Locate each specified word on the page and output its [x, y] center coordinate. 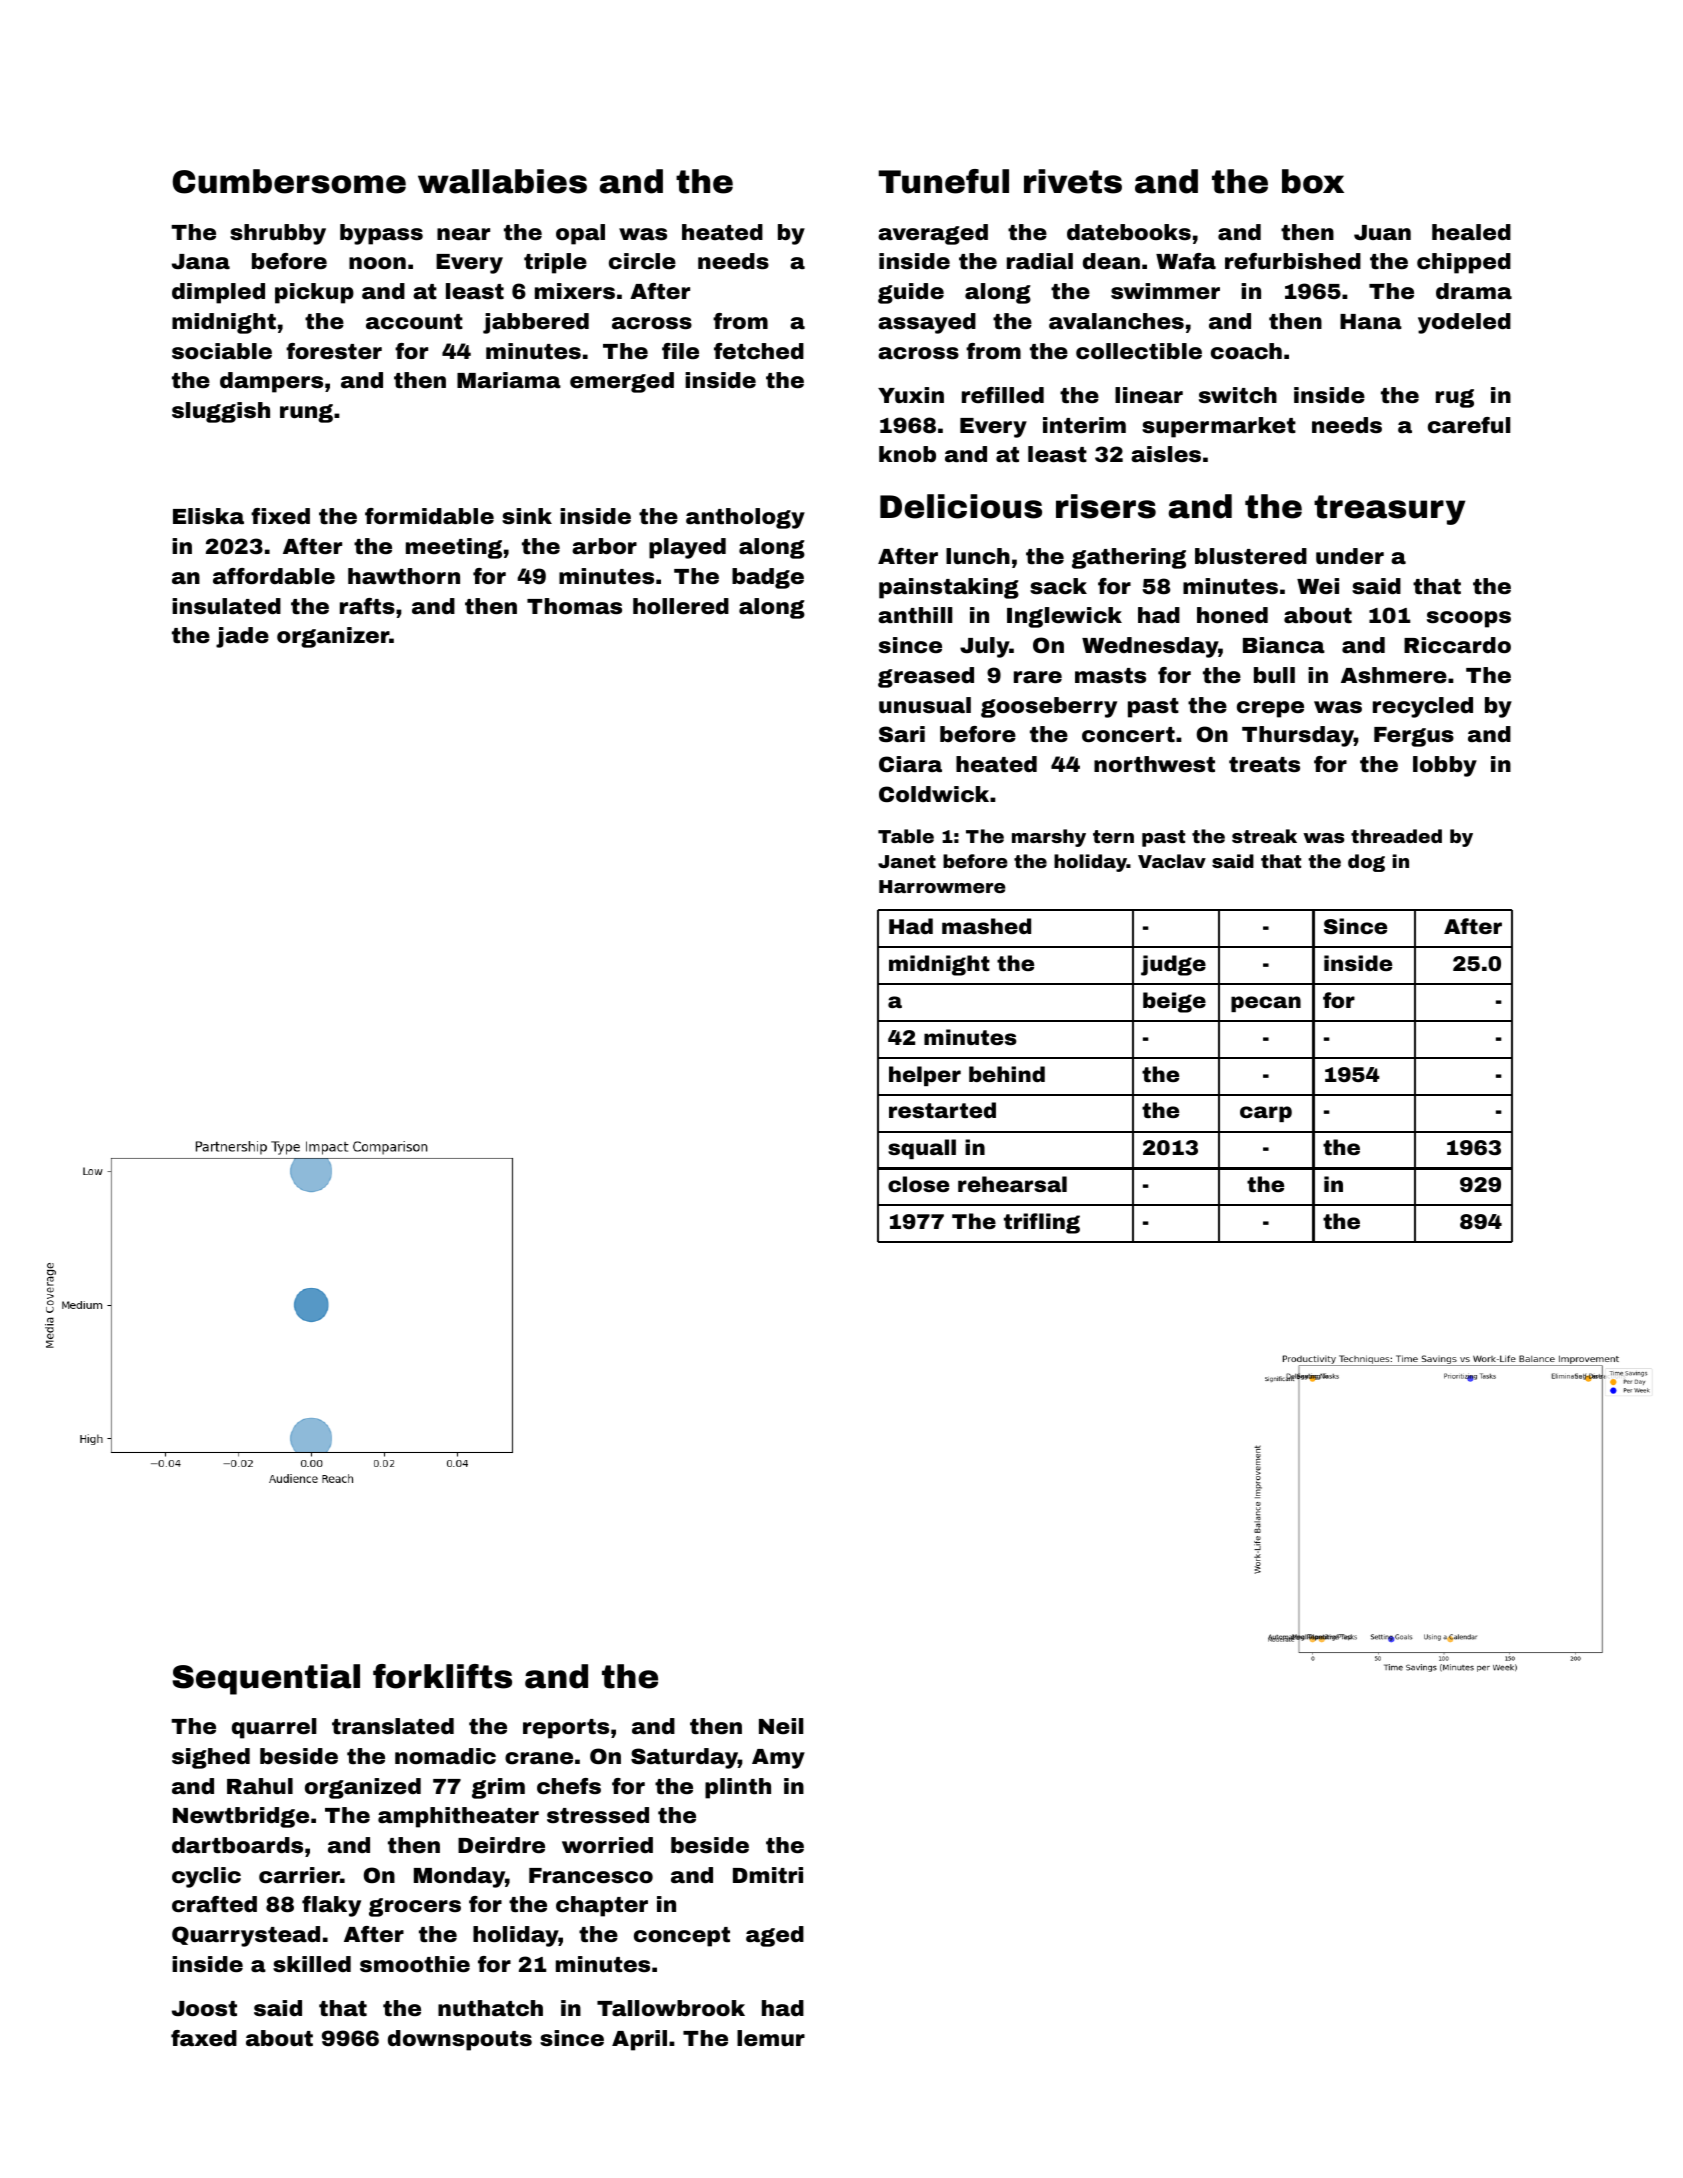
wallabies [502, 181]
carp [1266, 1114]
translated [393, 1726]
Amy [778, 1759]
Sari [902, 734]
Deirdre [501, 1845]
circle [642, 261]
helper [925, 1076]
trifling [1042, 1223]
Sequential [266, 1679]
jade [242, 637]
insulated [226, 606]
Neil [781, 1726]
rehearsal [1012, 1184]
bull [1274, 675]
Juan [1382, 233]
